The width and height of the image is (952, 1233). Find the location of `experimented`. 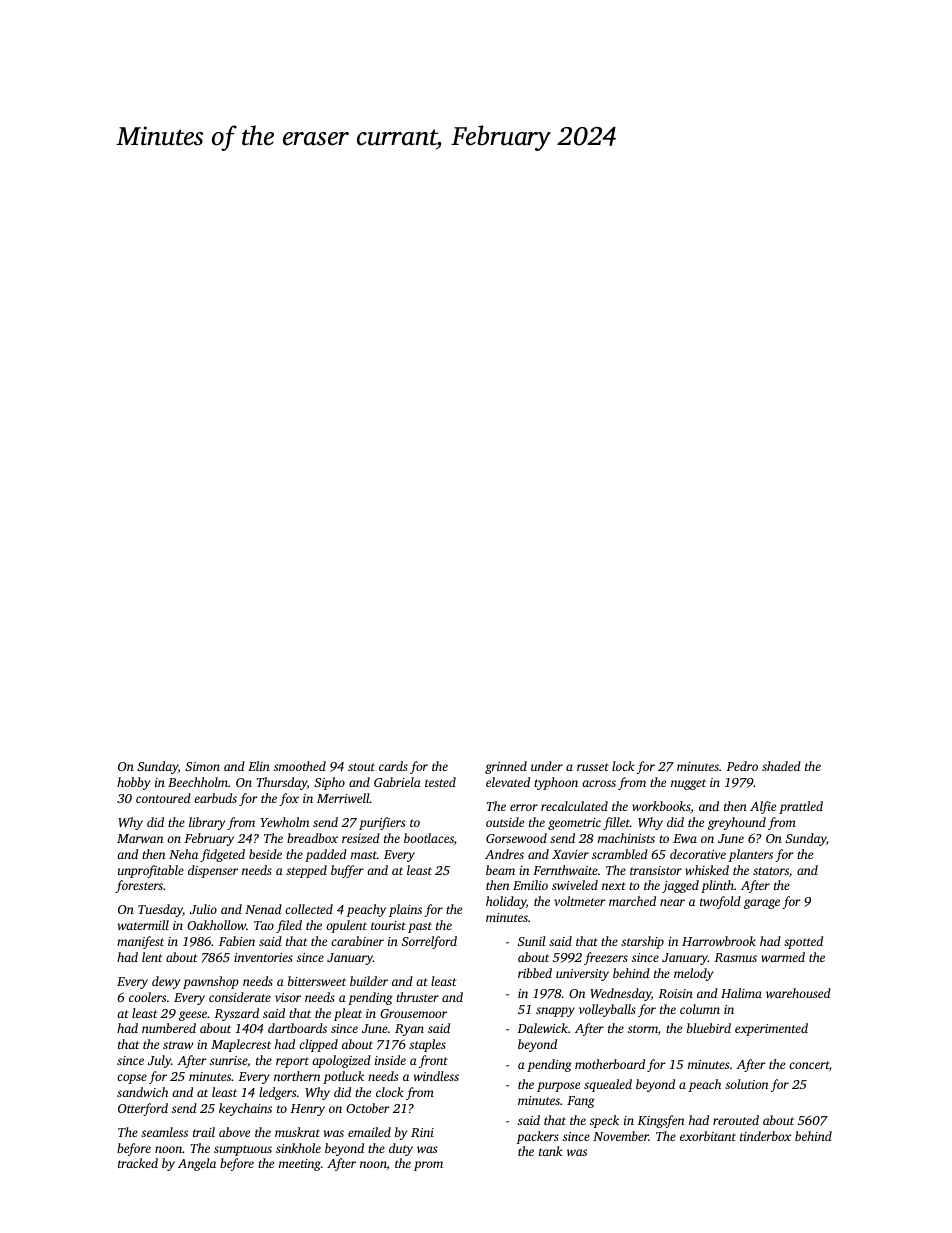

experimented is located at coordinates (771, 1029).
